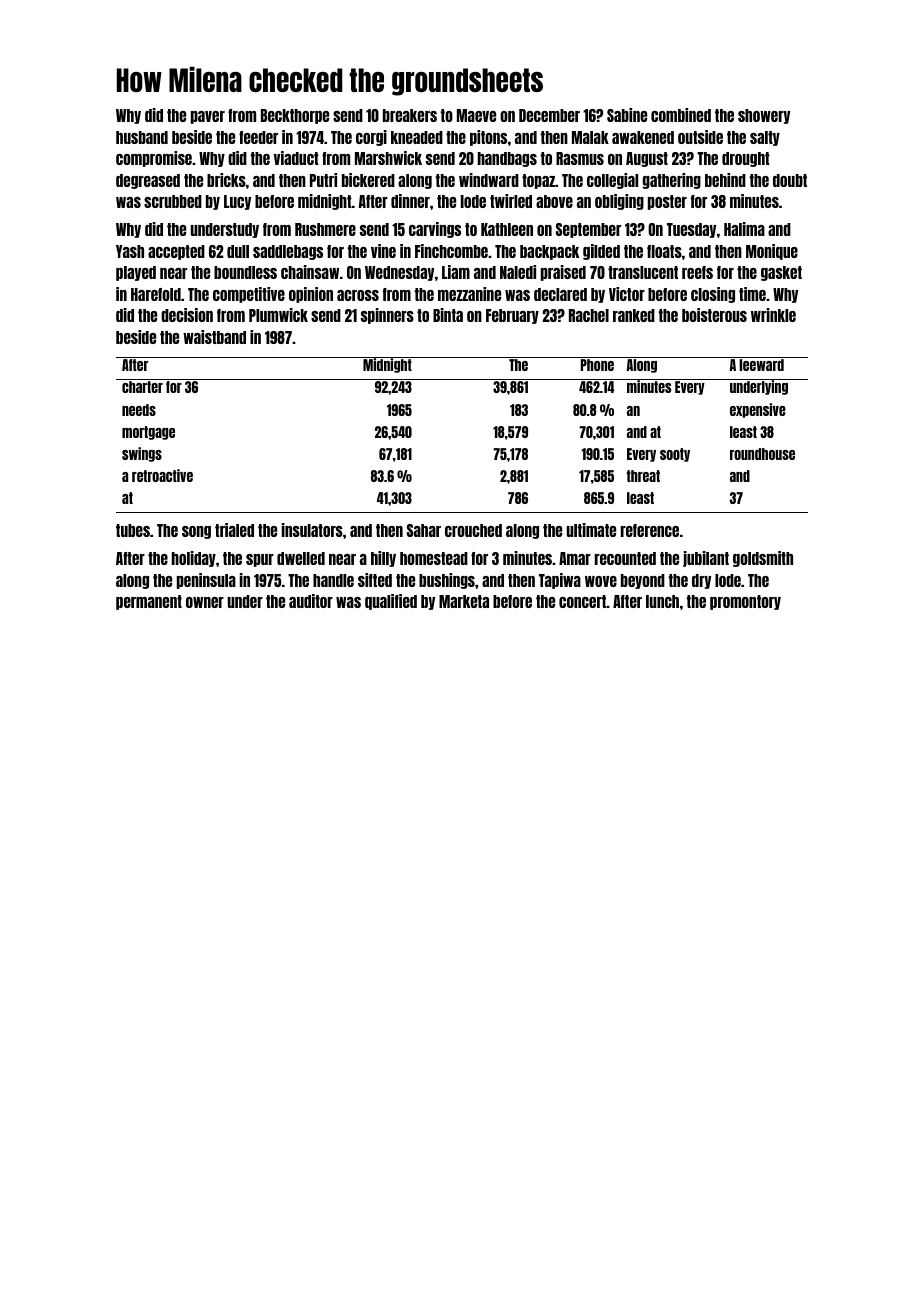  I want to click on reference, so click(650, 530).
